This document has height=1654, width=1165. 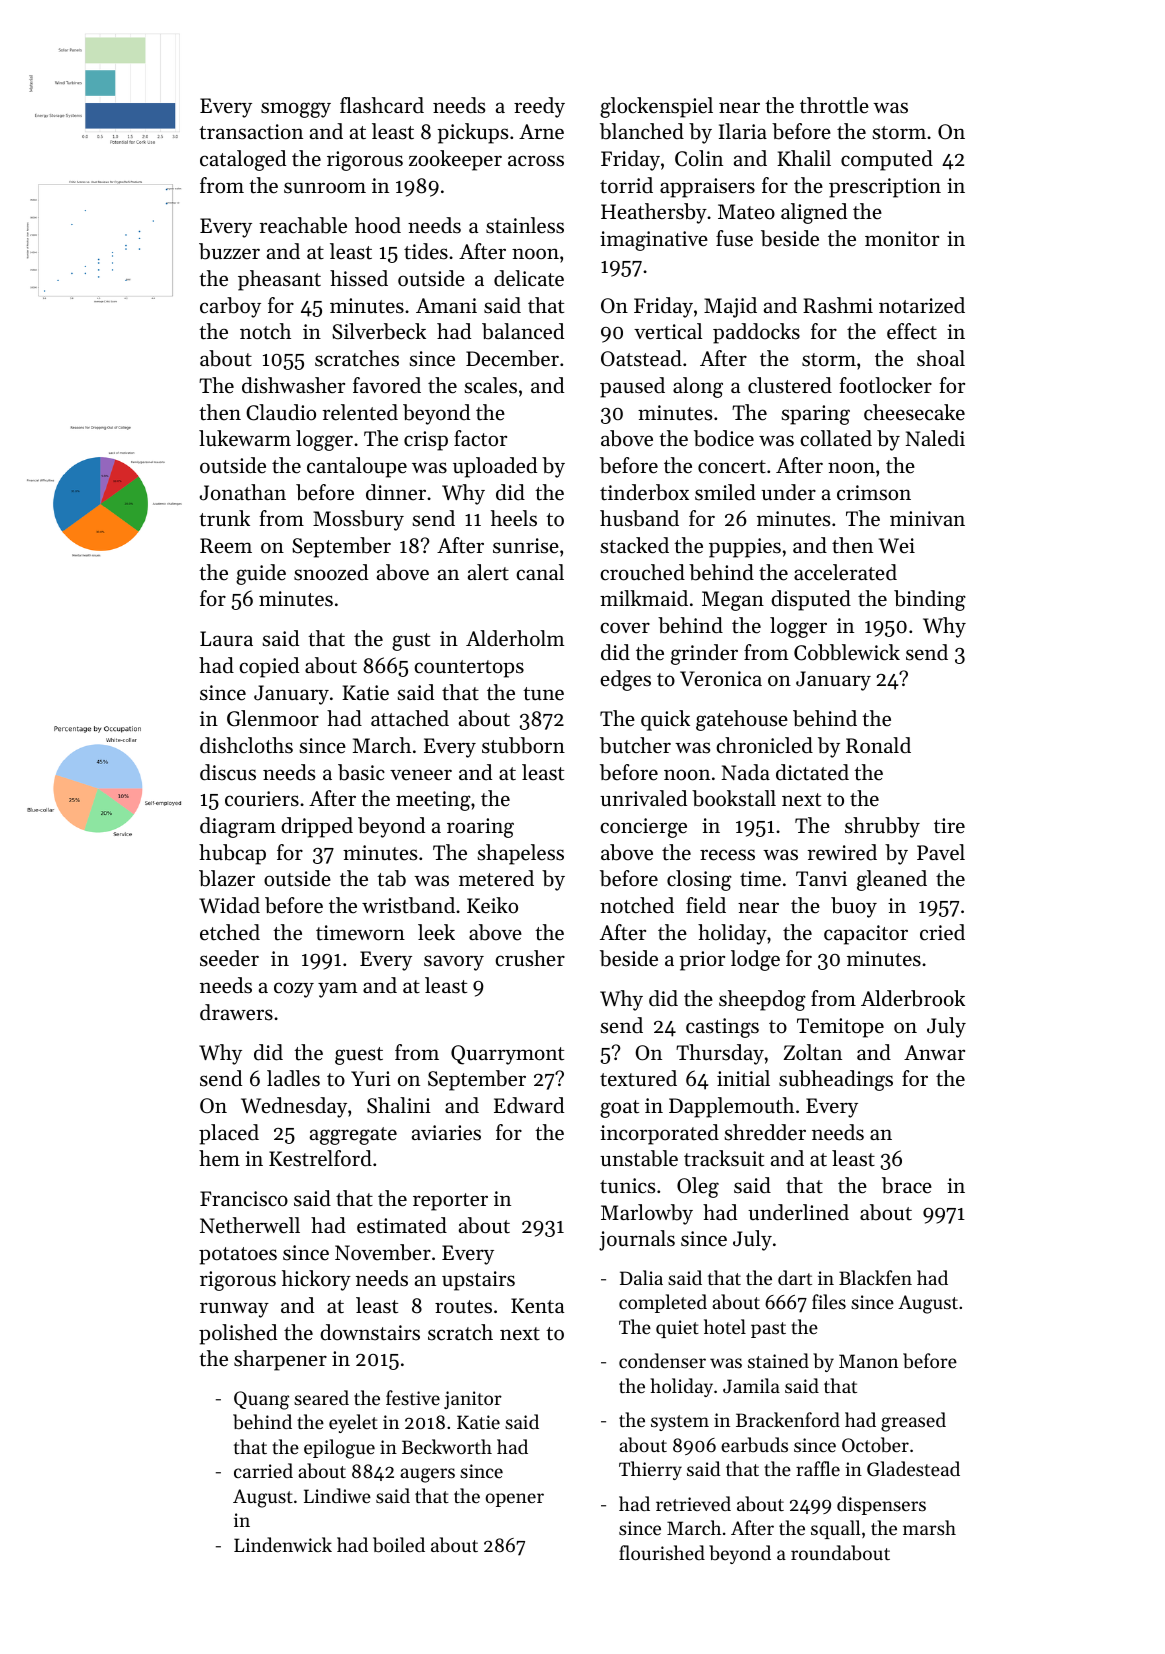 What do you see at coordinates (892, 880) in the document?
I see `gleaned` at bounding box center [892, 880].
